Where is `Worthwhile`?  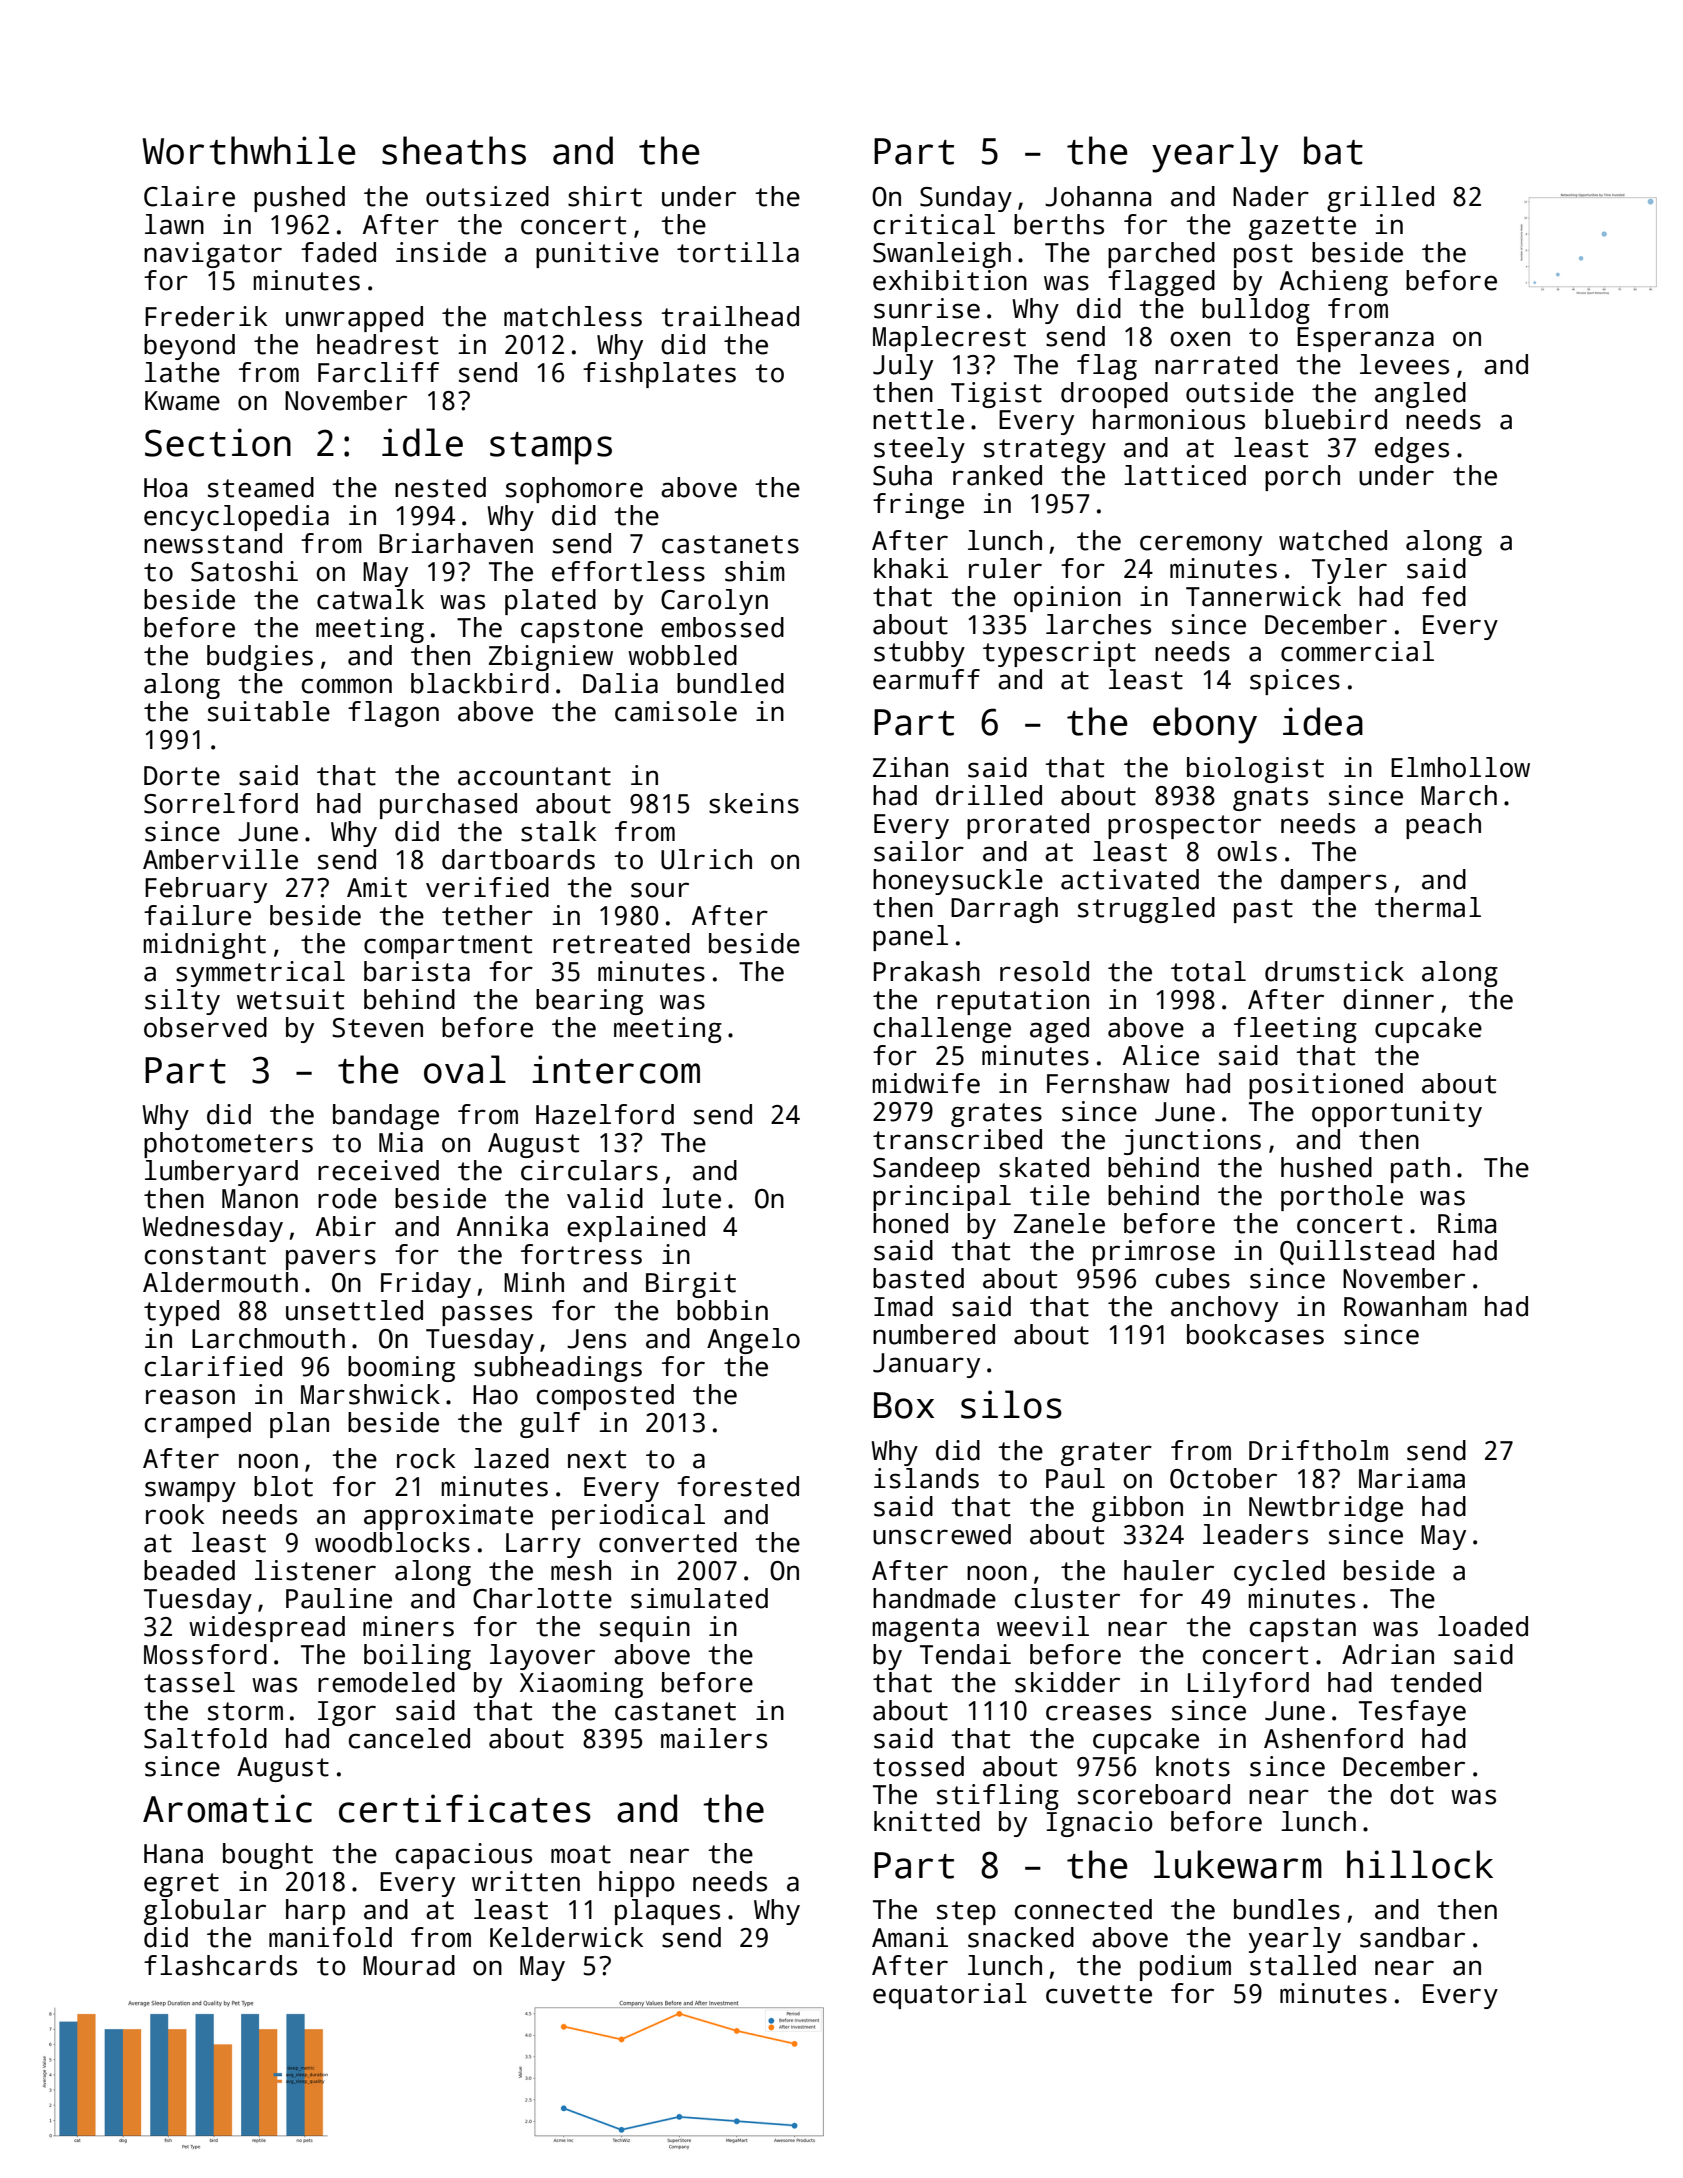
Worthwhile is located at coordinates (249, 150).
